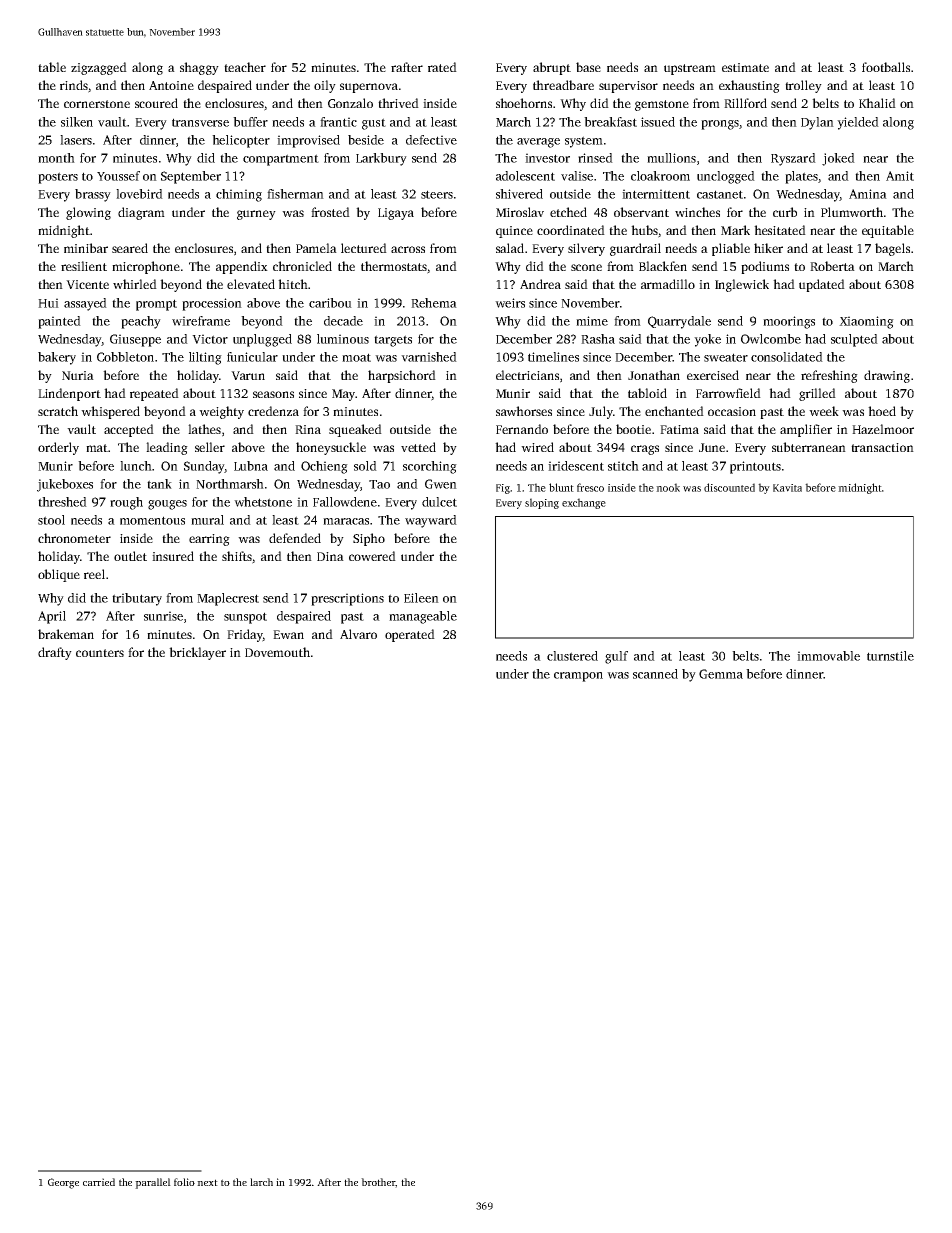 This page has width=952, height=1233. I want to click on bricklayer, so click(197, 653).
